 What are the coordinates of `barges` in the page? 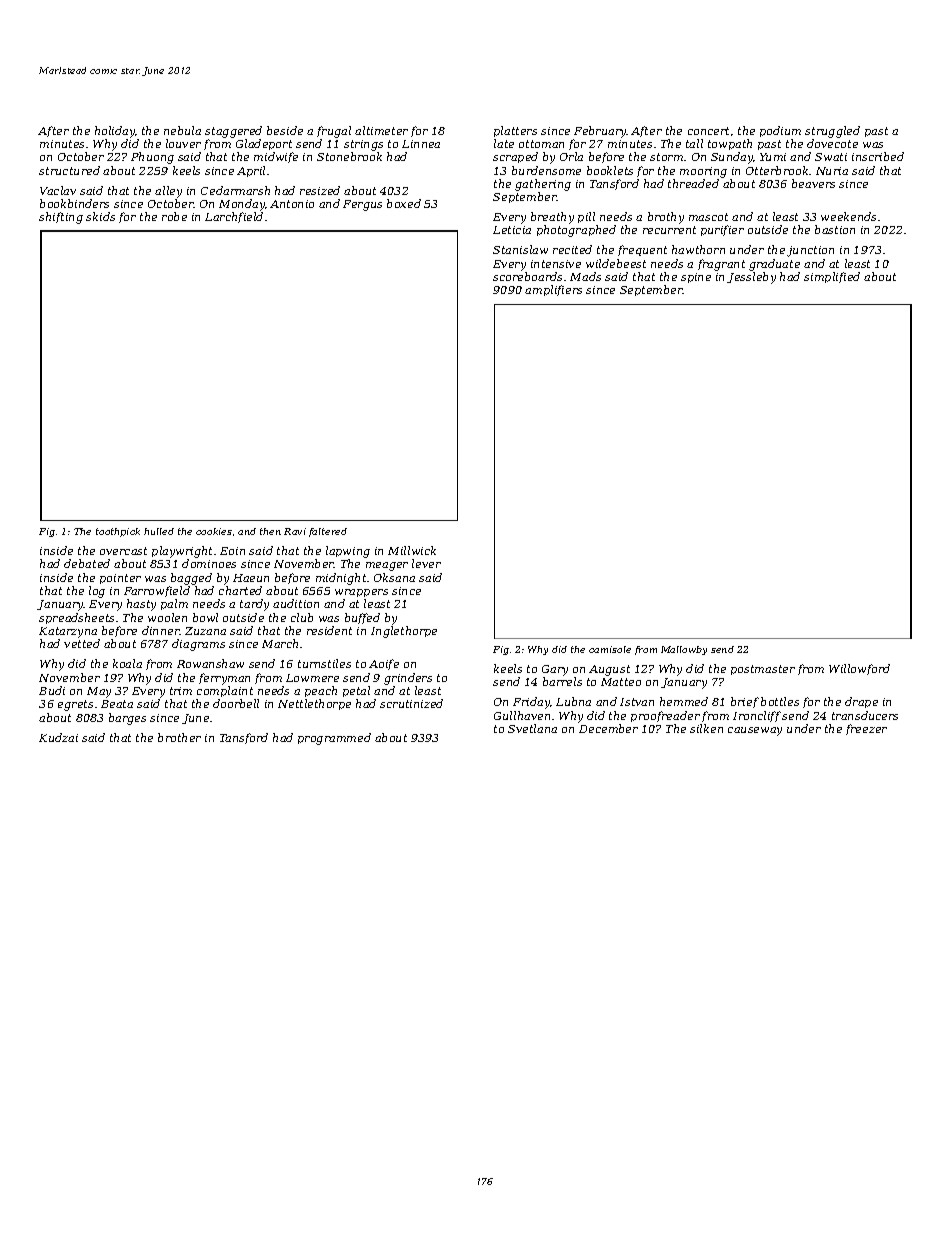 It's located at (127, 719).
